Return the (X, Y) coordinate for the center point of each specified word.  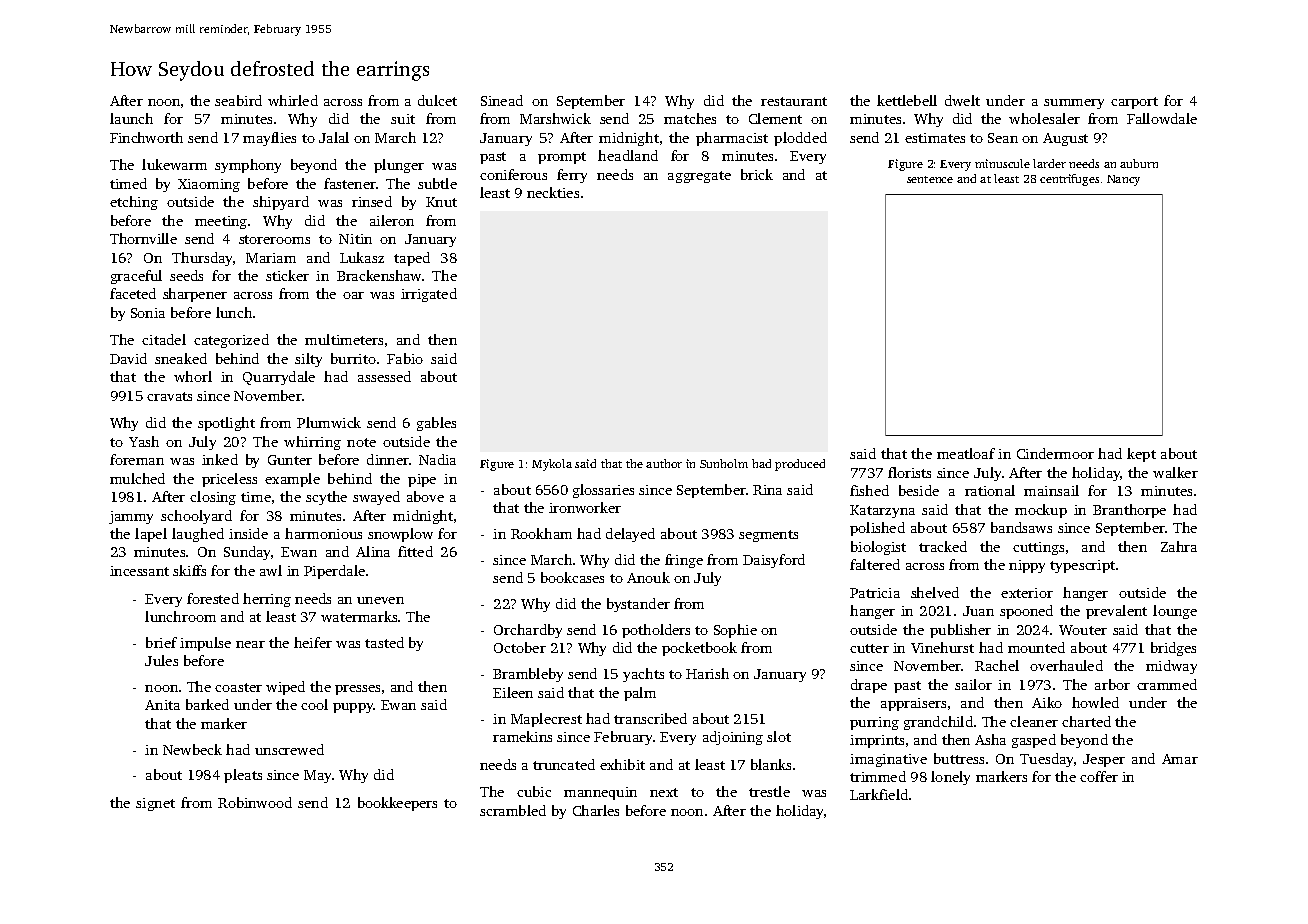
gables (436, 424)
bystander (638, 605)
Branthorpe (1129, 511)
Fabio (405, 358)
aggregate (699, 177)
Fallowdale (1162, 118)
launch (131, 118)
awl (271, 570)
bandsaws (1021, 527)
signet (155, 804)
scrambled (513, 810)
